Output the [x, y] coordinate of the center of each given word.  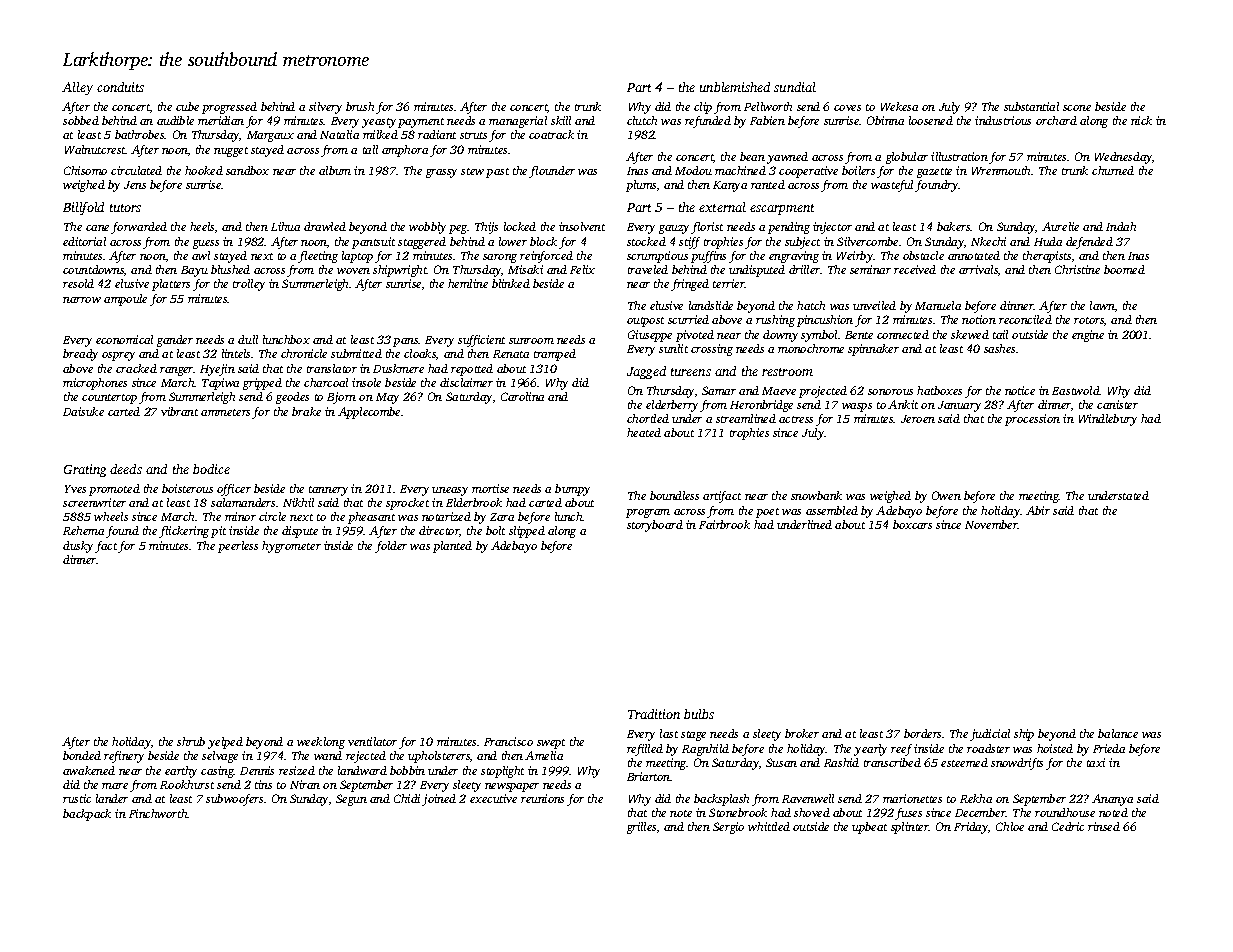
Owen [946, 495]
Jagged [646, 372]
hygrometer [291, 547]
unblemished [735, 87]
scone [1077, 108]
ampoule [125, 300]
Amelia [544, 755]
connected [903, 334]
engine [1088, 336]
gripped [262, 384]
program [648, 513]
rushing [775, 321]
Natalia [339, 134]
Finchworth [158, 813]
